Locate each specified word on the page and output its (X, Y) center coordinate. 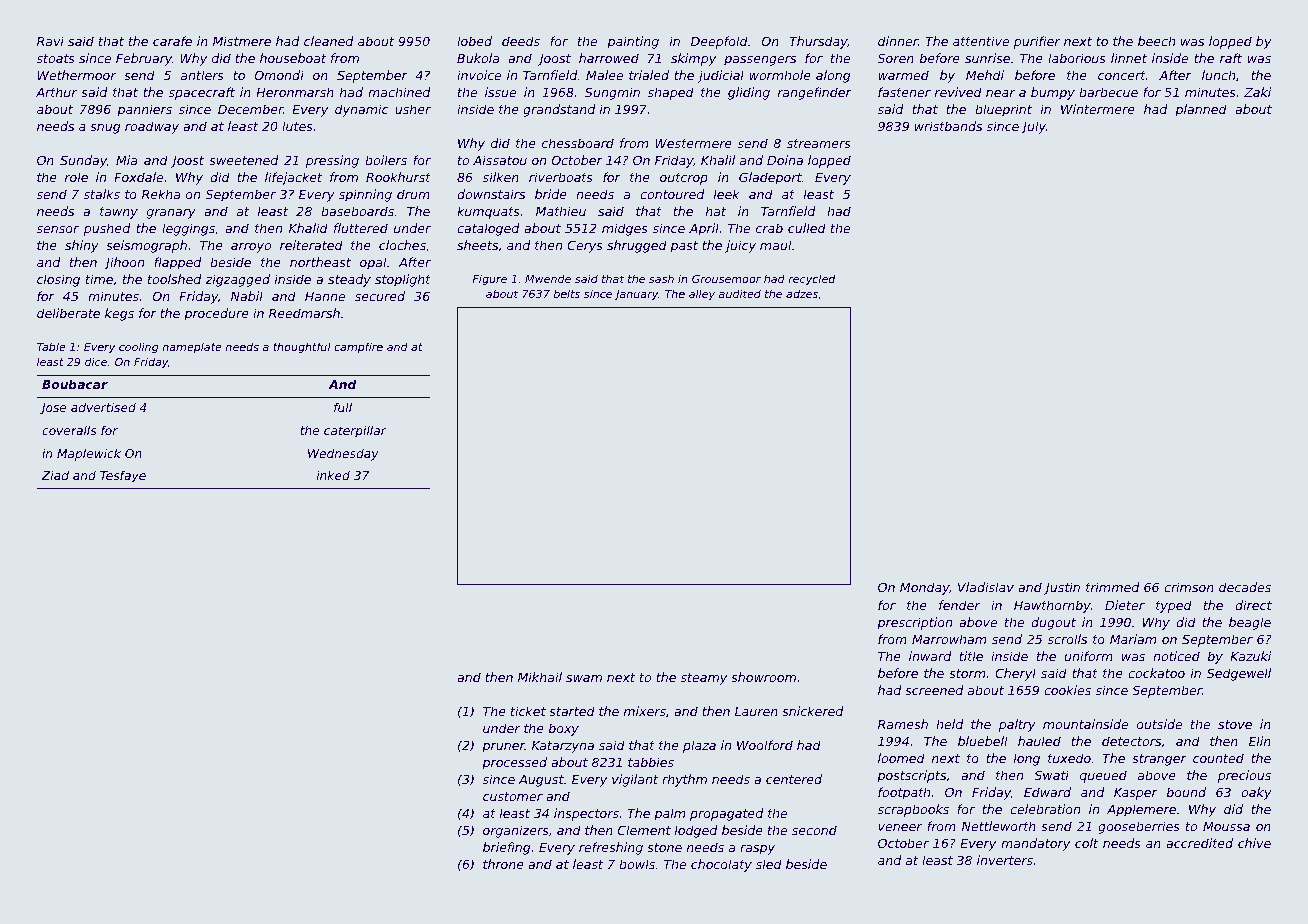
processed (514, 763)
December (250, 109)
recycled (811, 280)
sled (769, 864)
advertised (103, 407)
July (1033, 127)
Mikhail (540, 677)
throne (503, 864)
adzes (802, 293)
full (343, 407)
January (636, 295)
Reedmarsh (304, 313)
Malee (604, 75)
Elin (1260, 741)
